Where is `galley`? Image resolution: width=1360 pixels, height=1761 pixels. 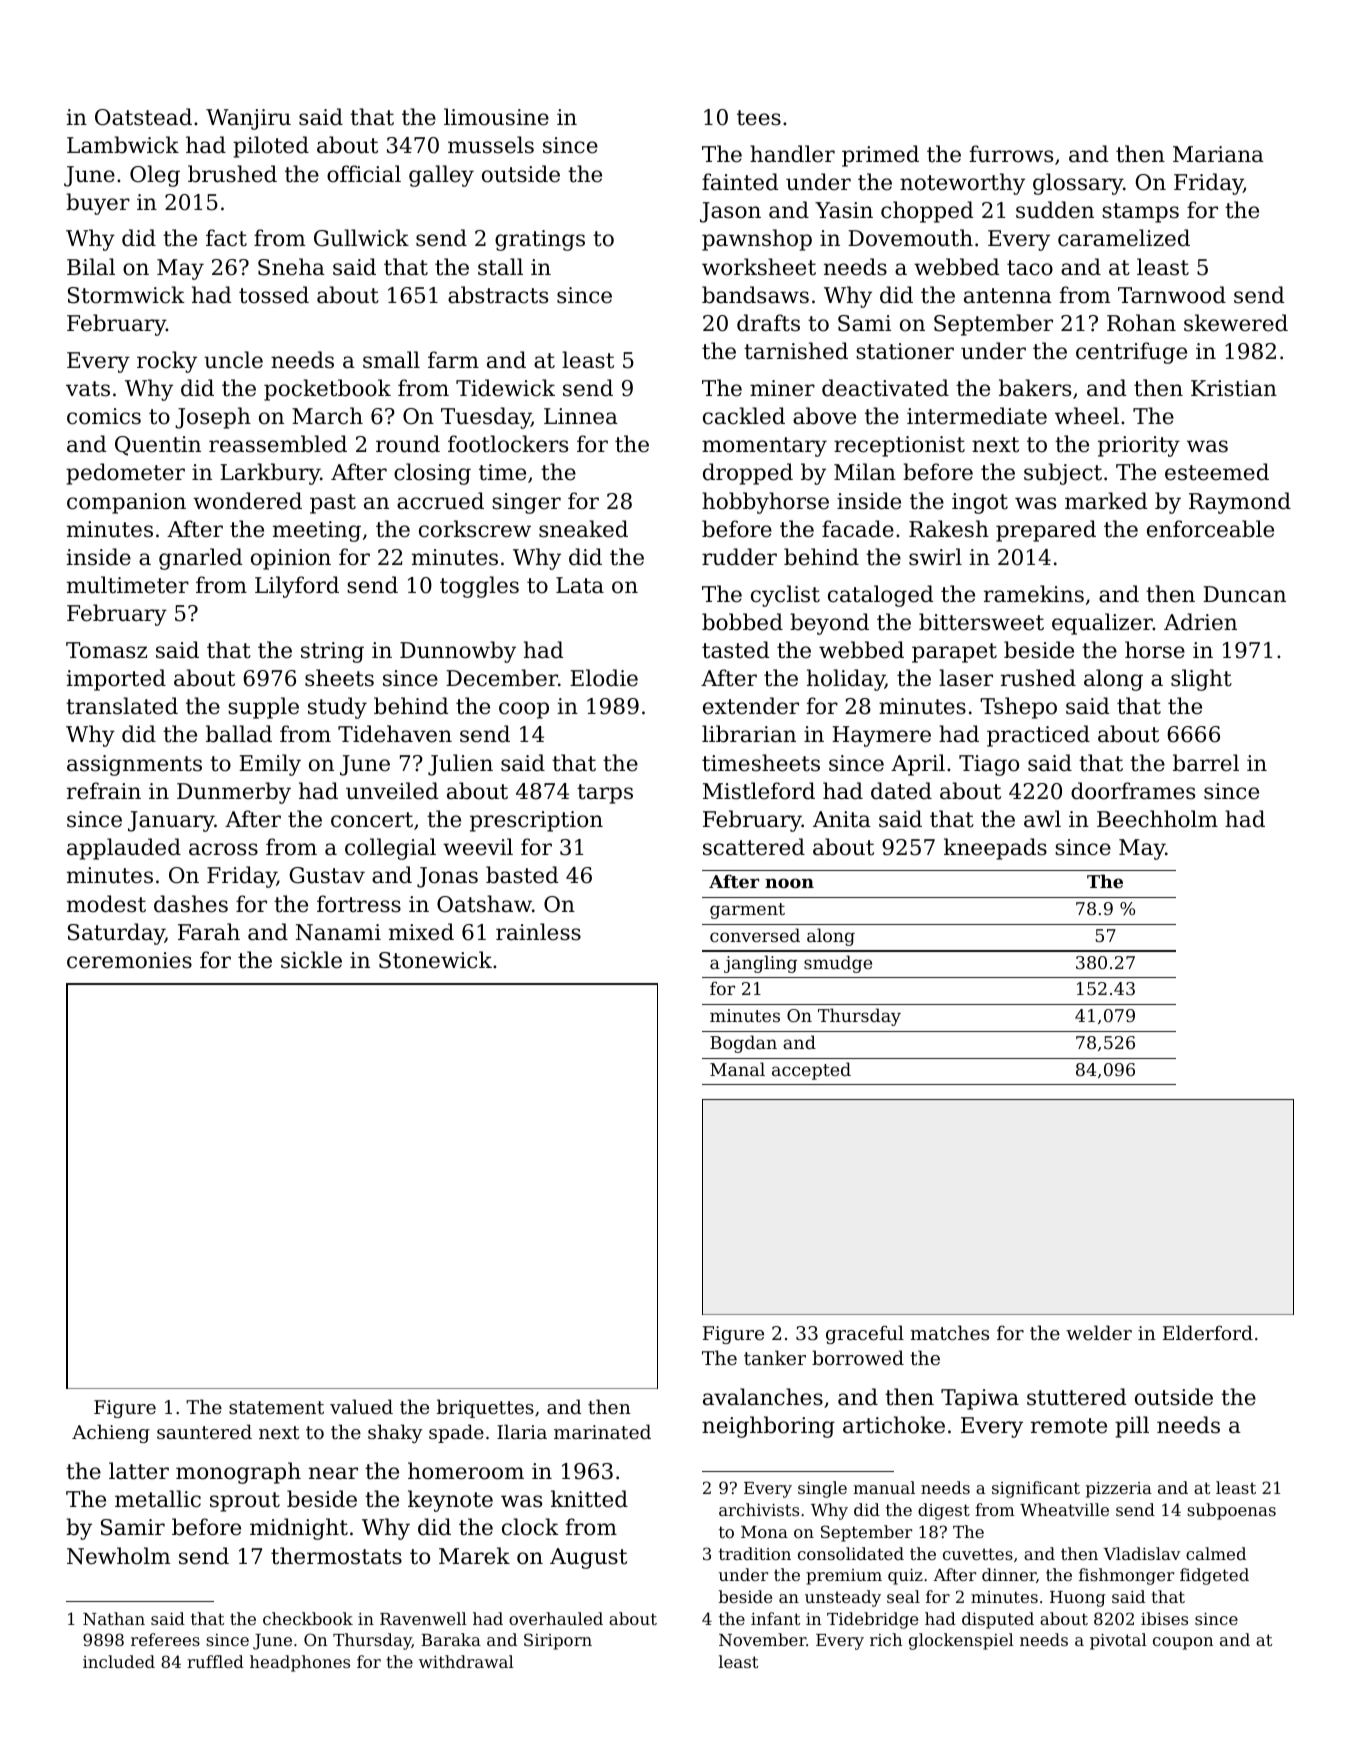 galley is located at coordinates (441, 176).
